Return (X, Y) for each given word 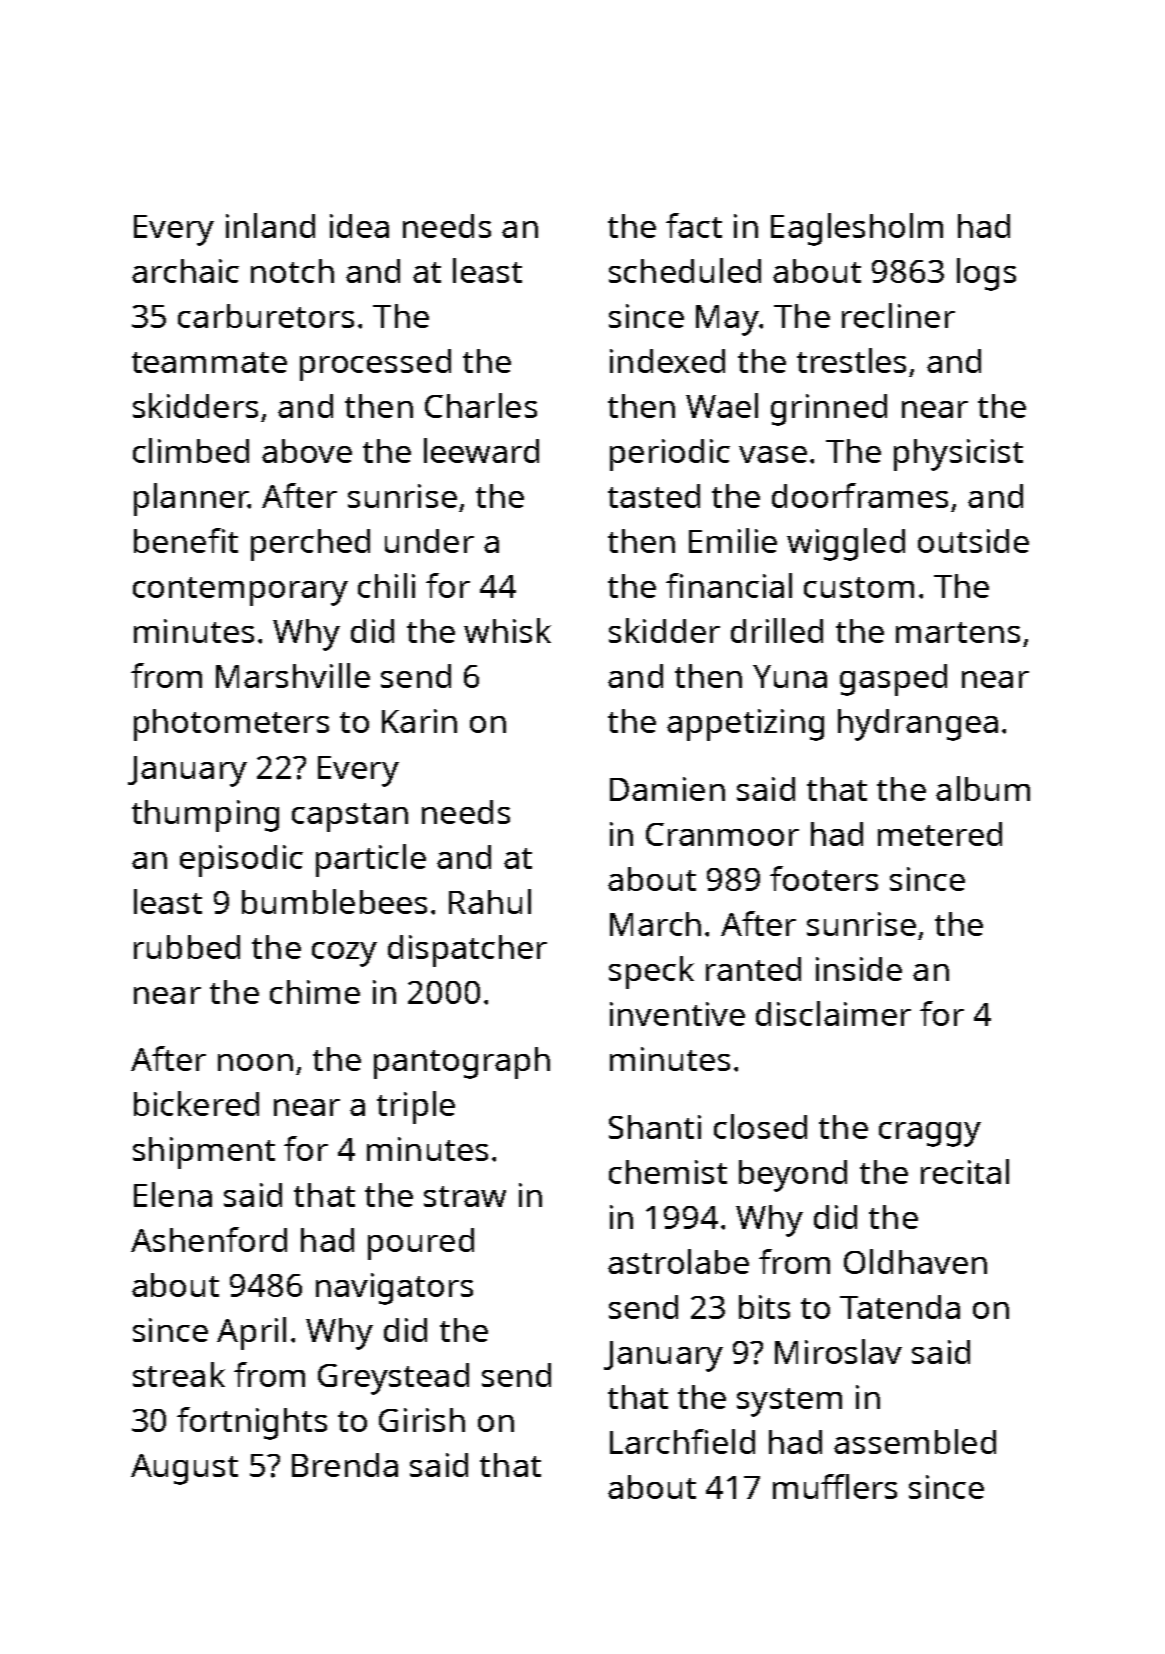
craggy (930, 1134)
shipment (204, 1153)
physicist (958, 455)
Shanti (655, 1127)
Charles (481, 405)
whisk (507, 630)
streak (179, 1374)
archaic (185, 271)
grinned (829, 410)
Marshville (293, 675)
